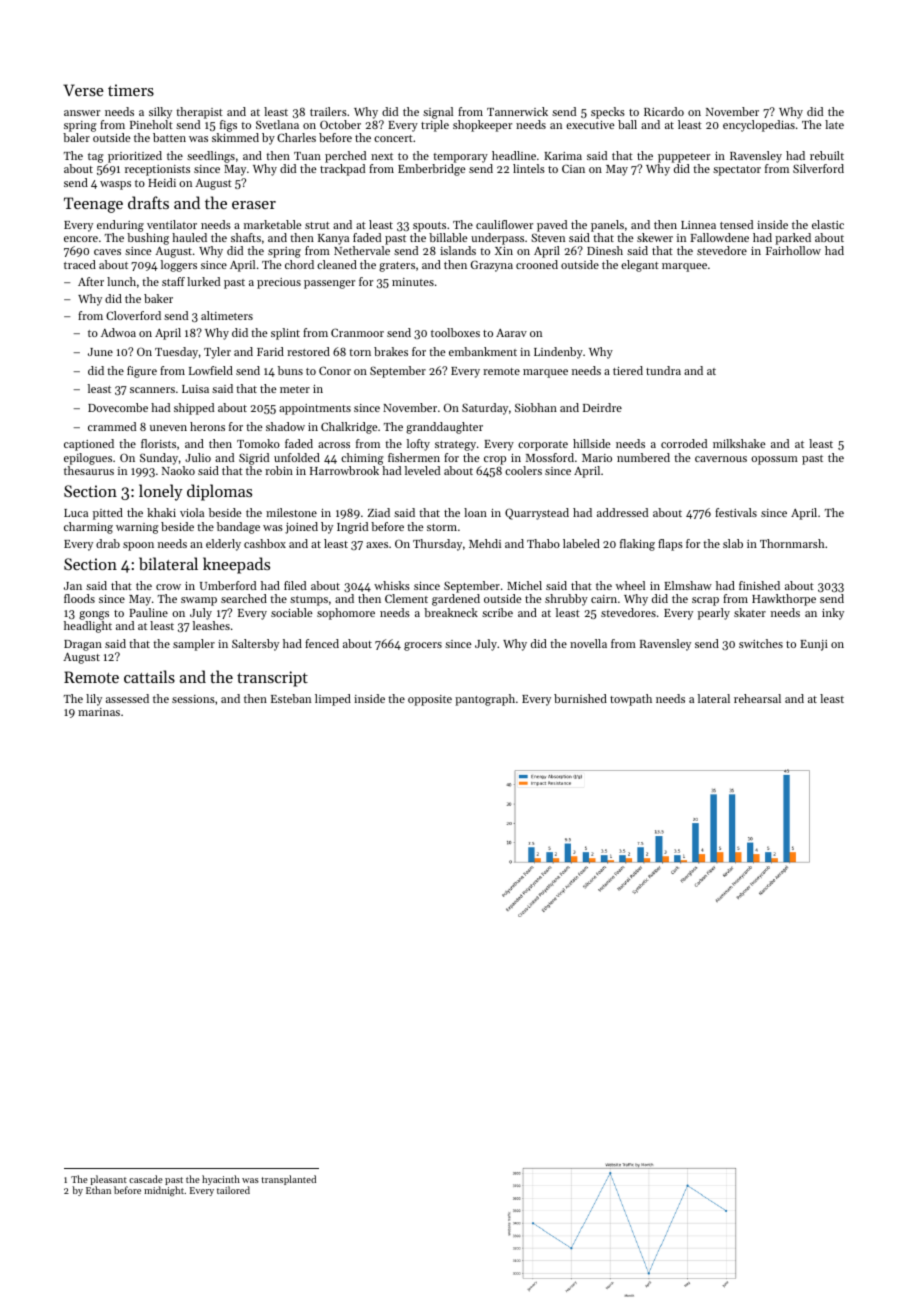 The width and height of the document is (908, 1316). Describe the element at coordinates (511, 333) in the document. I see `Aarav` at that location.
